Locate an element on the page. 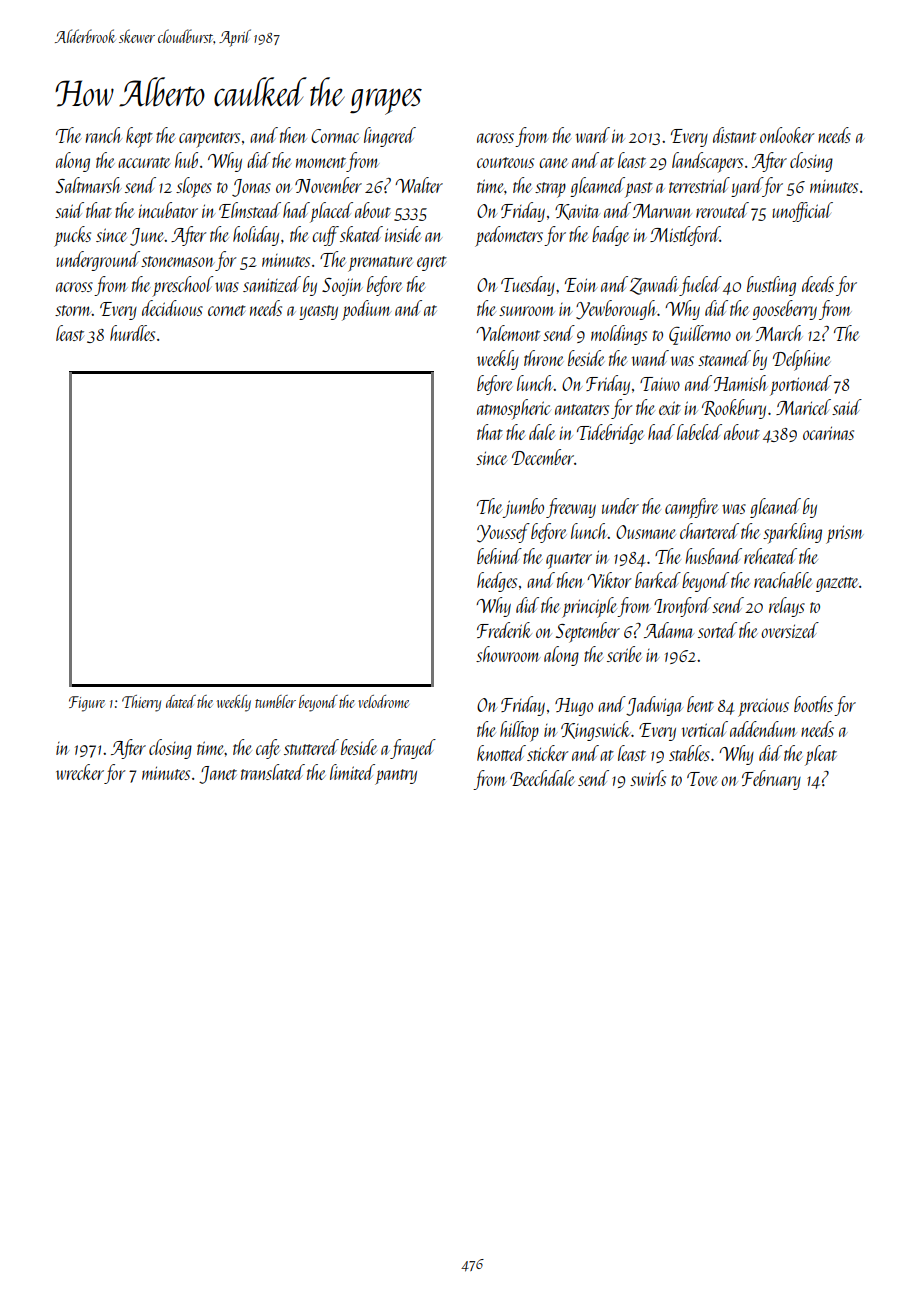 This image has height=1311, width=924. Frederik is located at coordinates (504, 630).
